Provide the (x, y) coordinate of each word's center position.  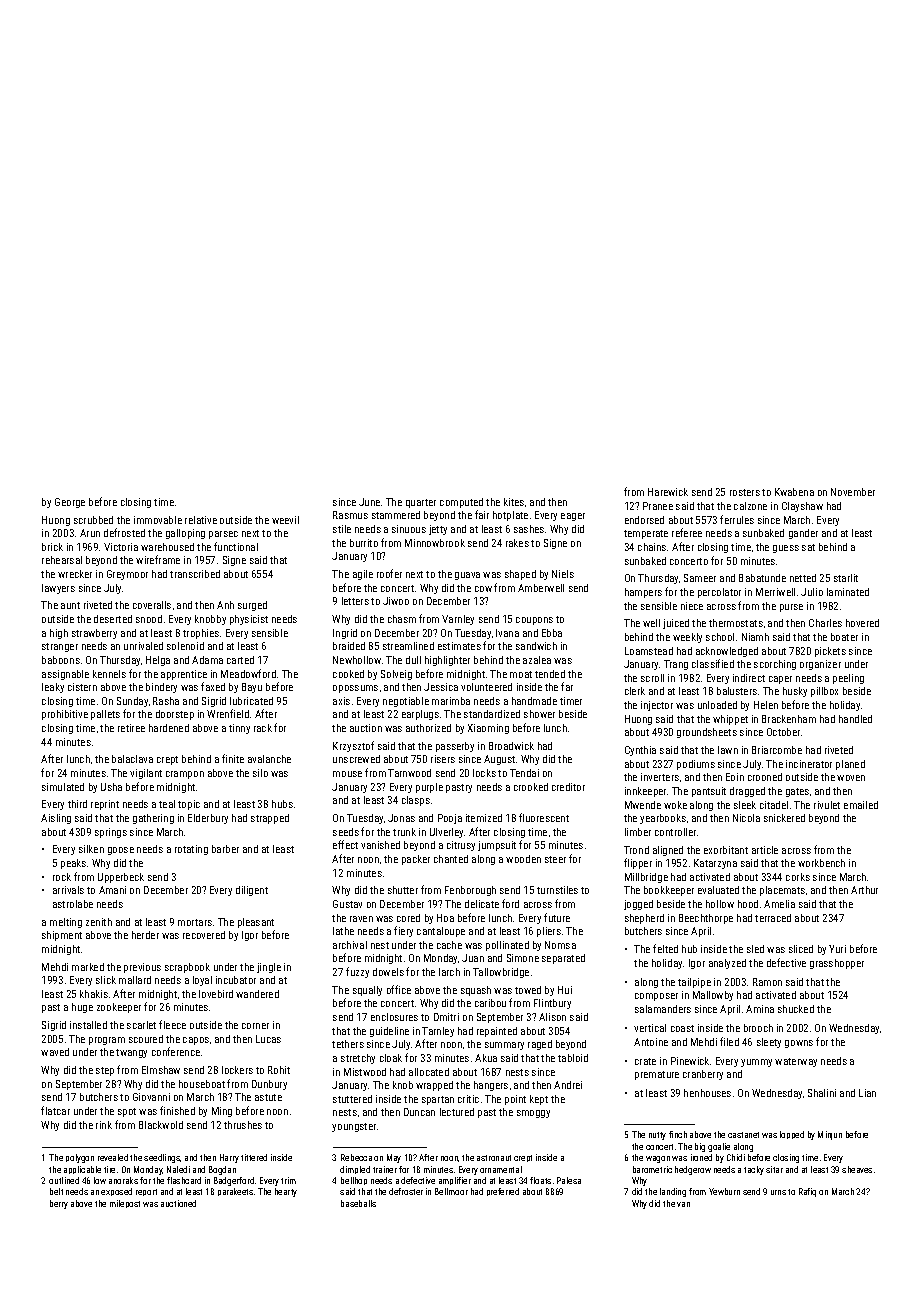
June (369, 502)
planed (850, 765)
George (70, 503)
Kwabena (794, 492)
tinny (239, 729)
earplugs (420, 715)
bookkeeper (669, 891)
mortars (195, 922)
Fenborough (470, 891)
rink (104, 1125)
